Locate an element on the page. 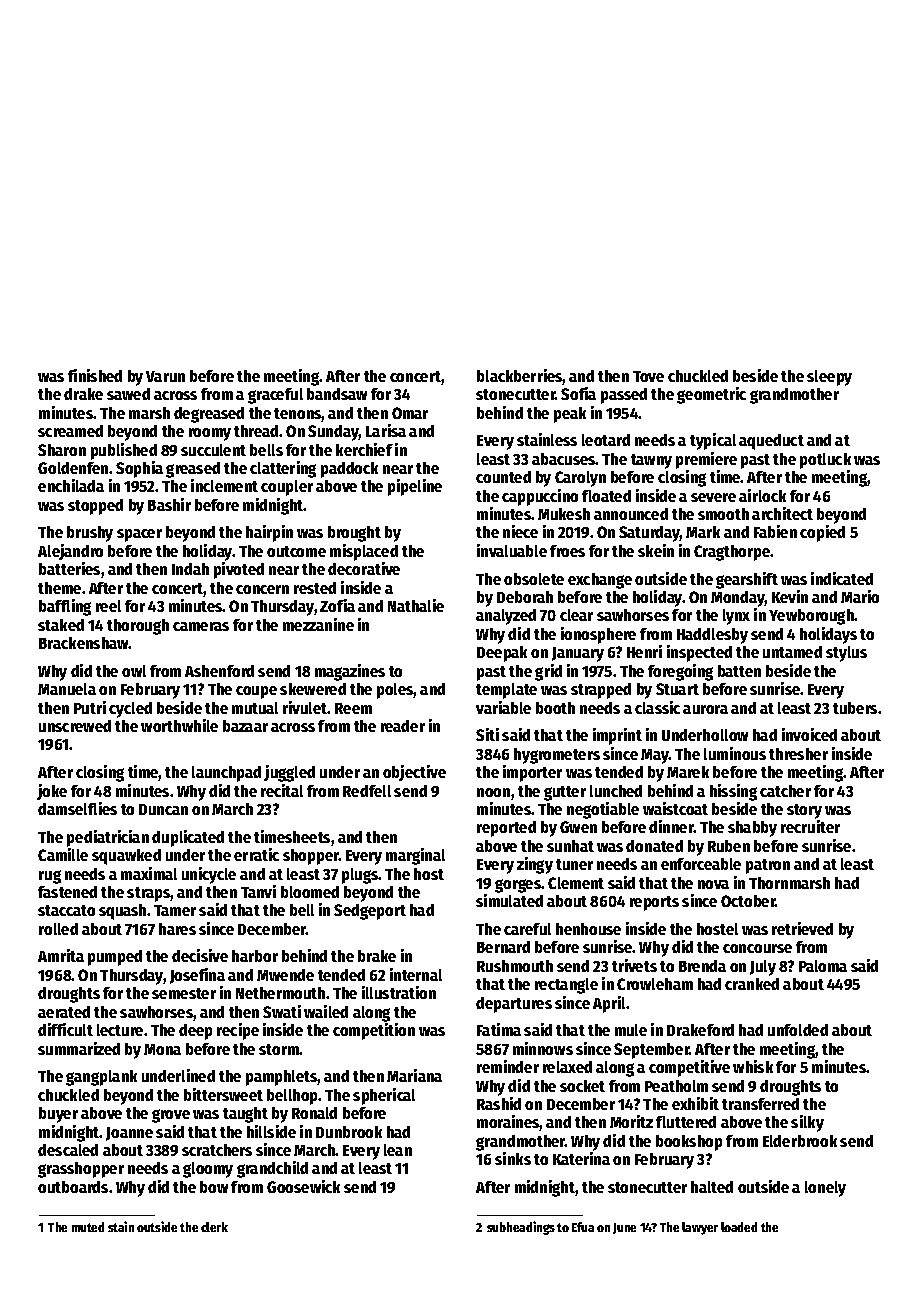 The width and height of the page is (924, 1308). storm is located at coordinates (279, 1049).
